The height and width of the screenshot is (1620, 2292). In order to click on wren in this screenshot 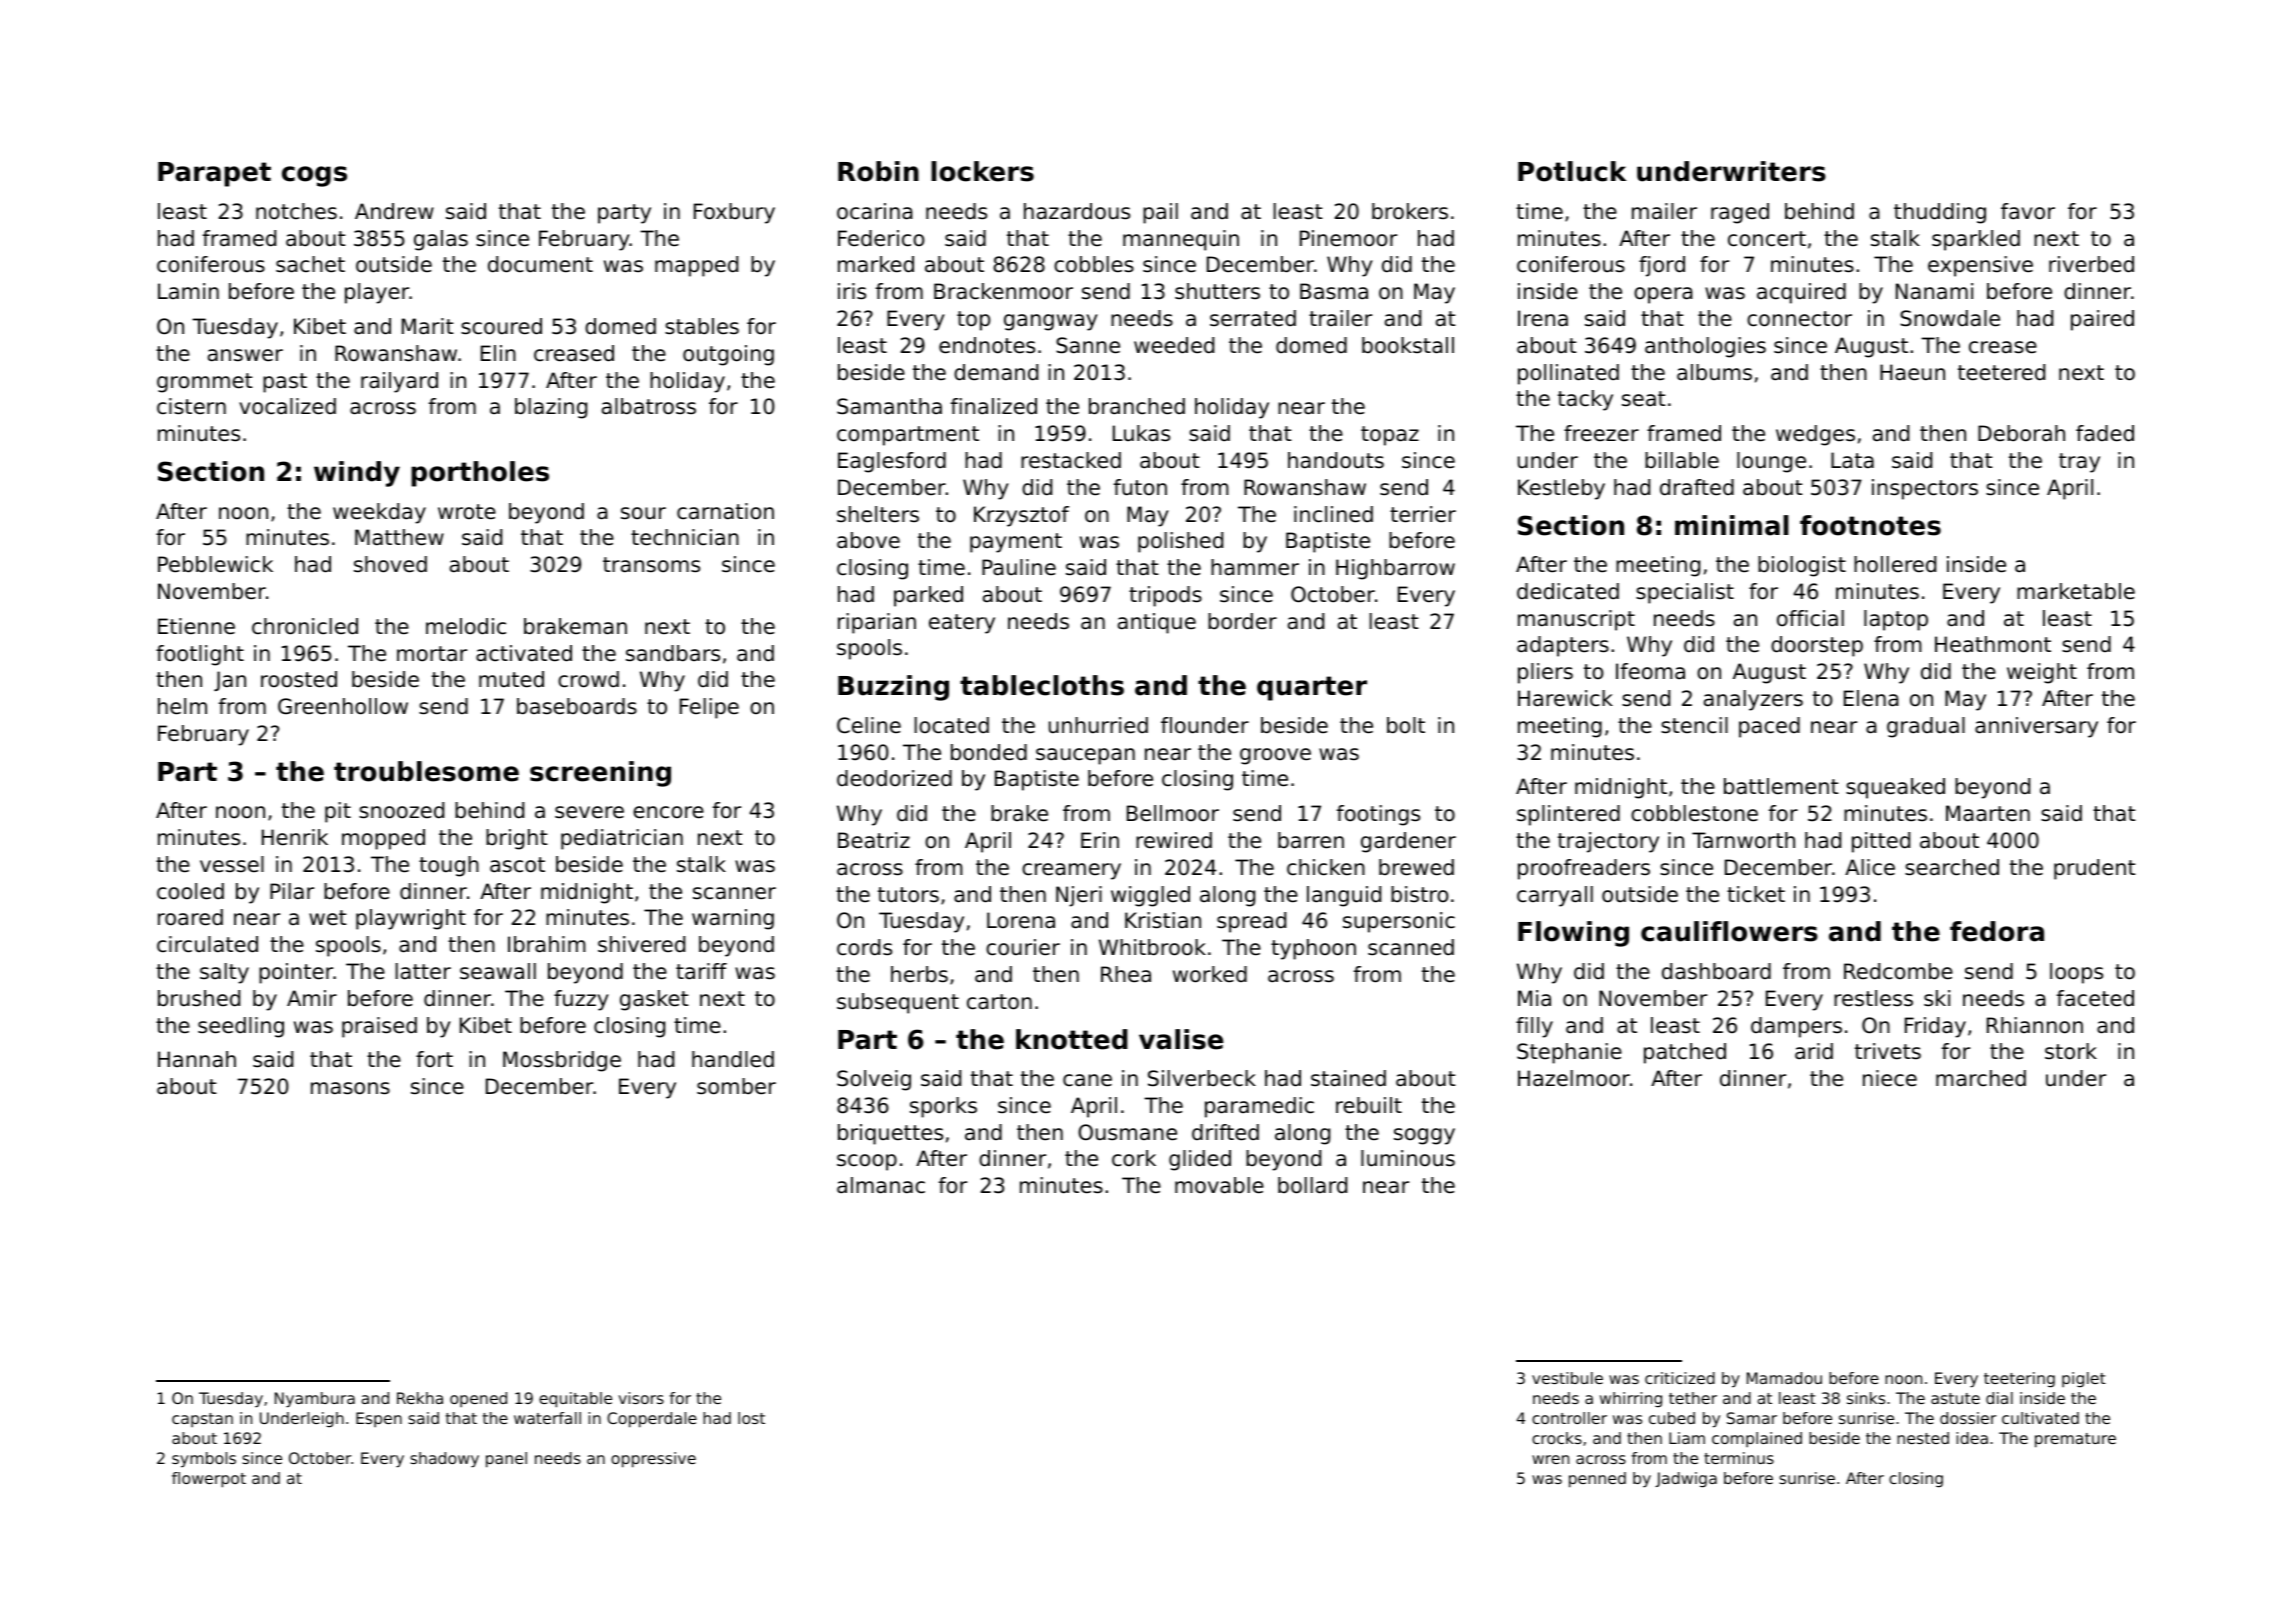, I will do `click(1550, 1459)`.
